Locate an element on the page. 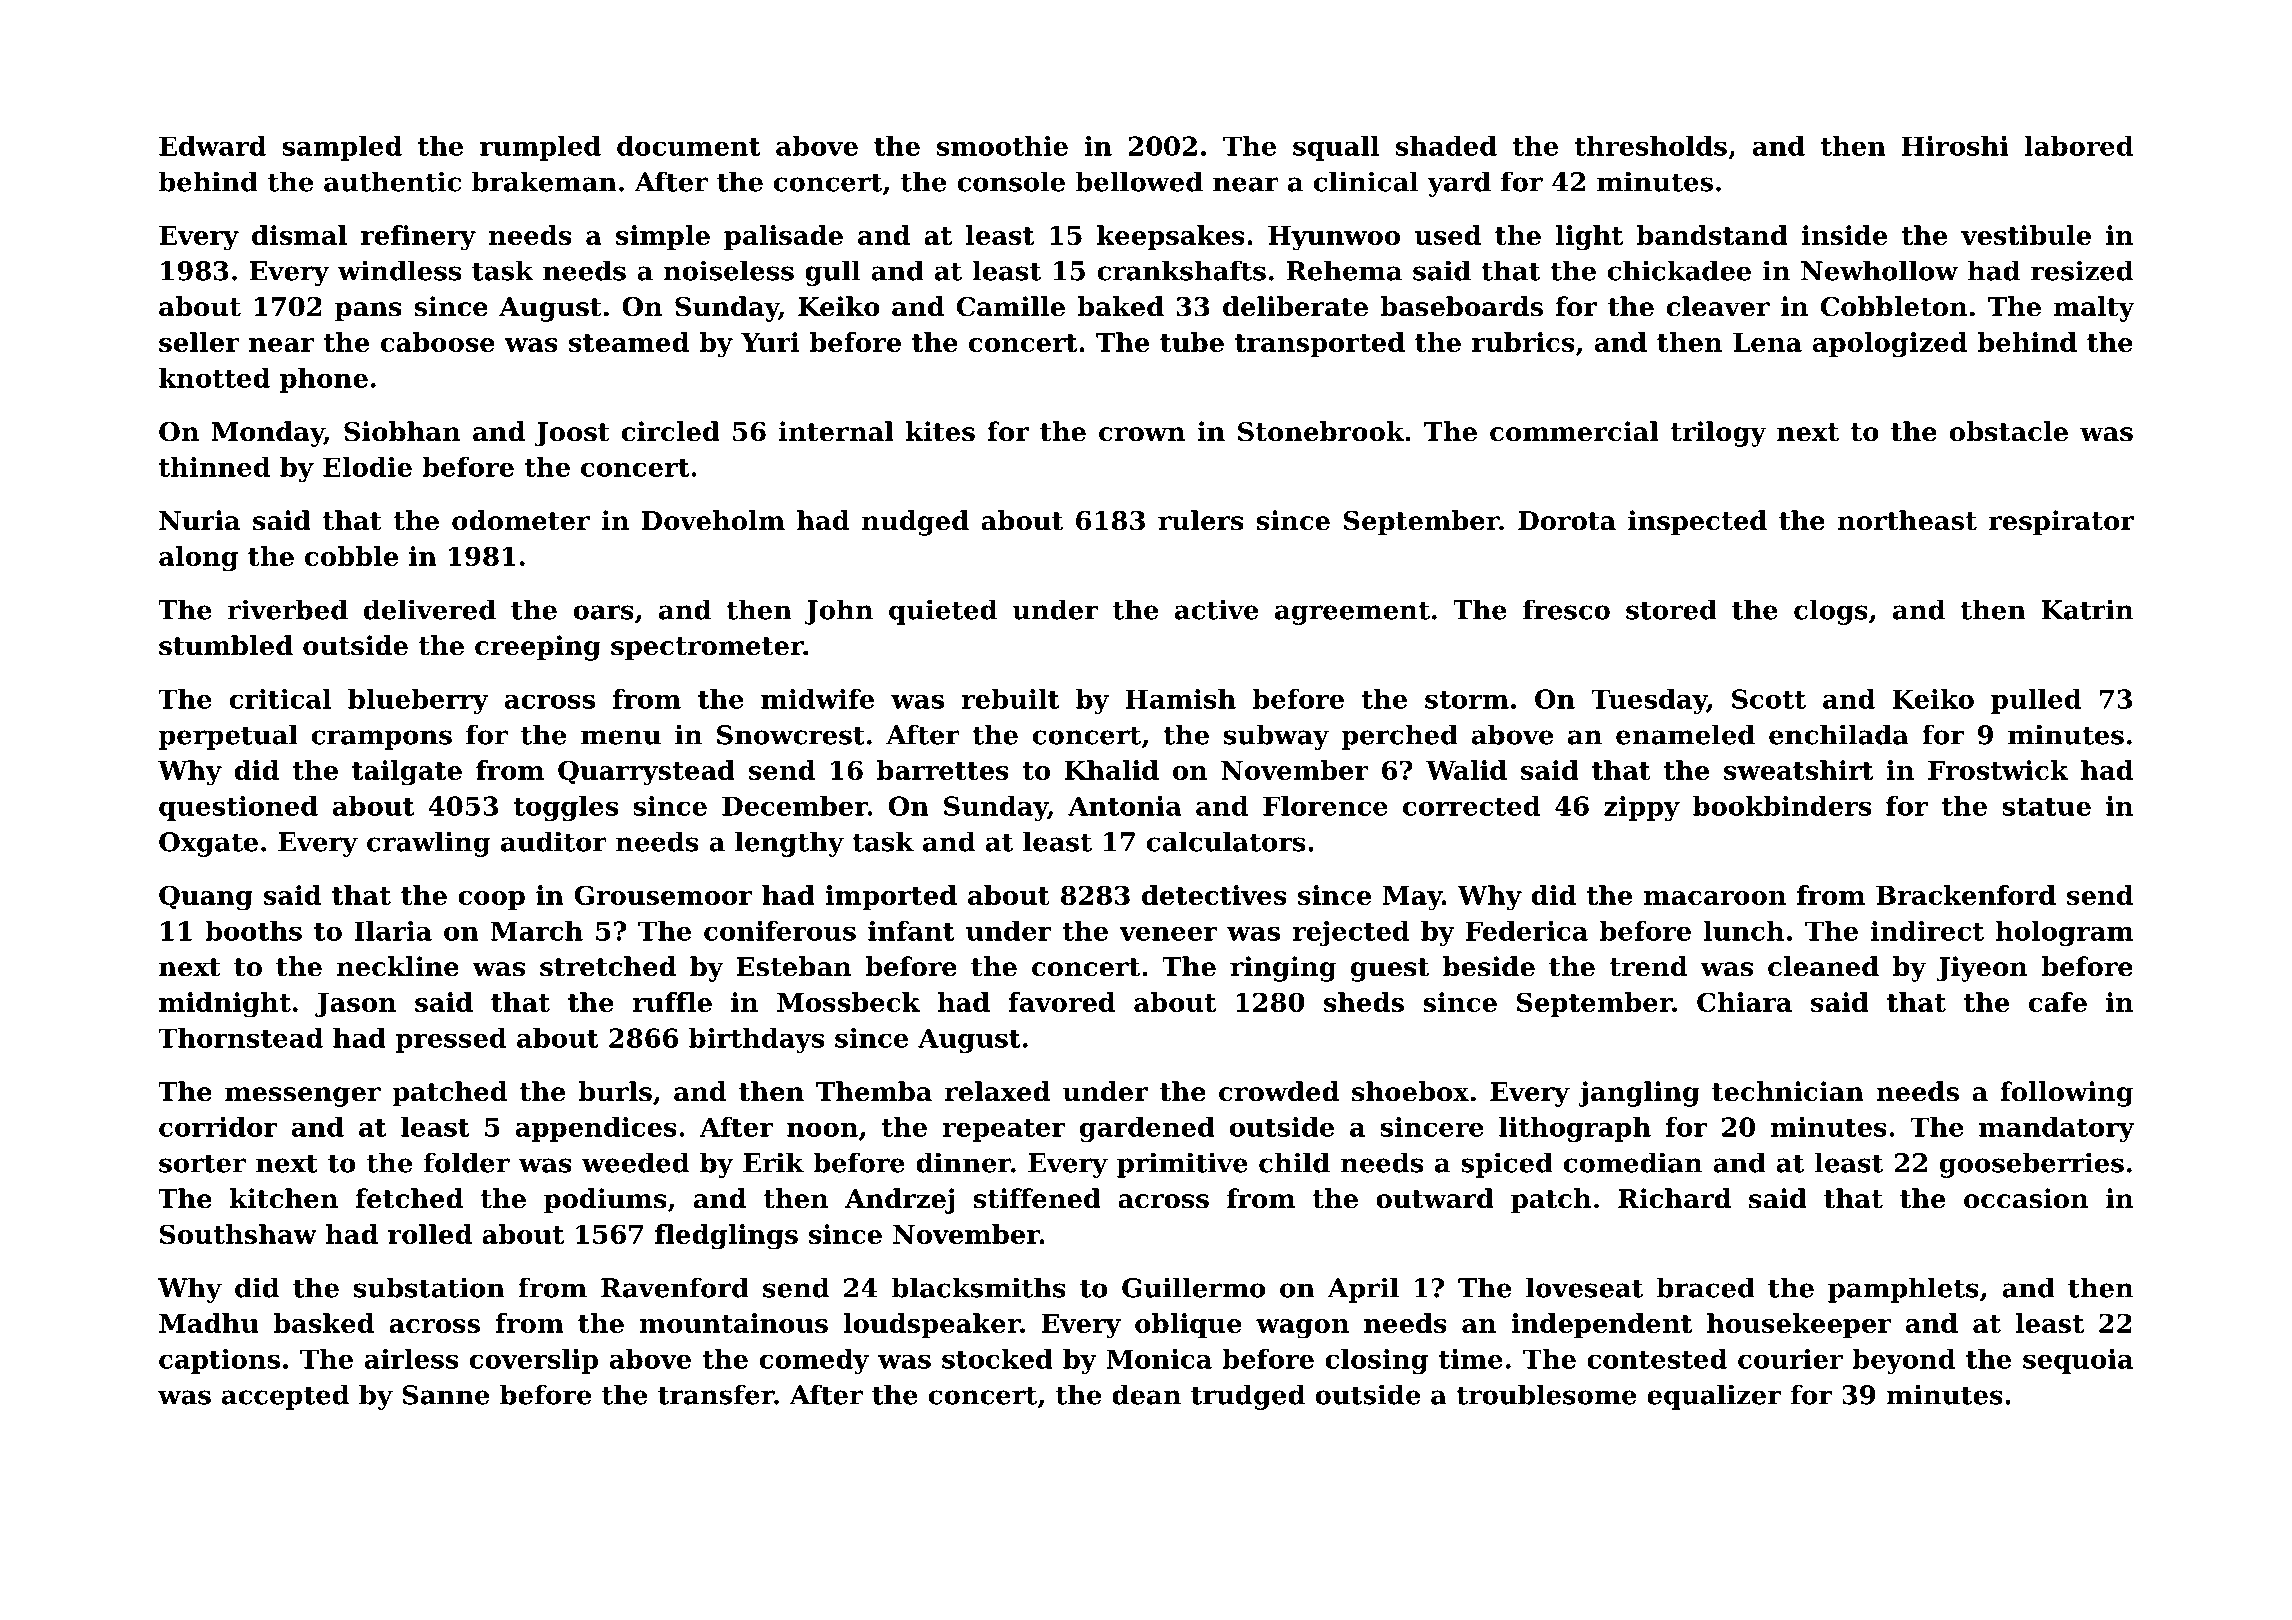 This image has height=1620, width=2292. Siobhan is located at coordinates (402, 431).
